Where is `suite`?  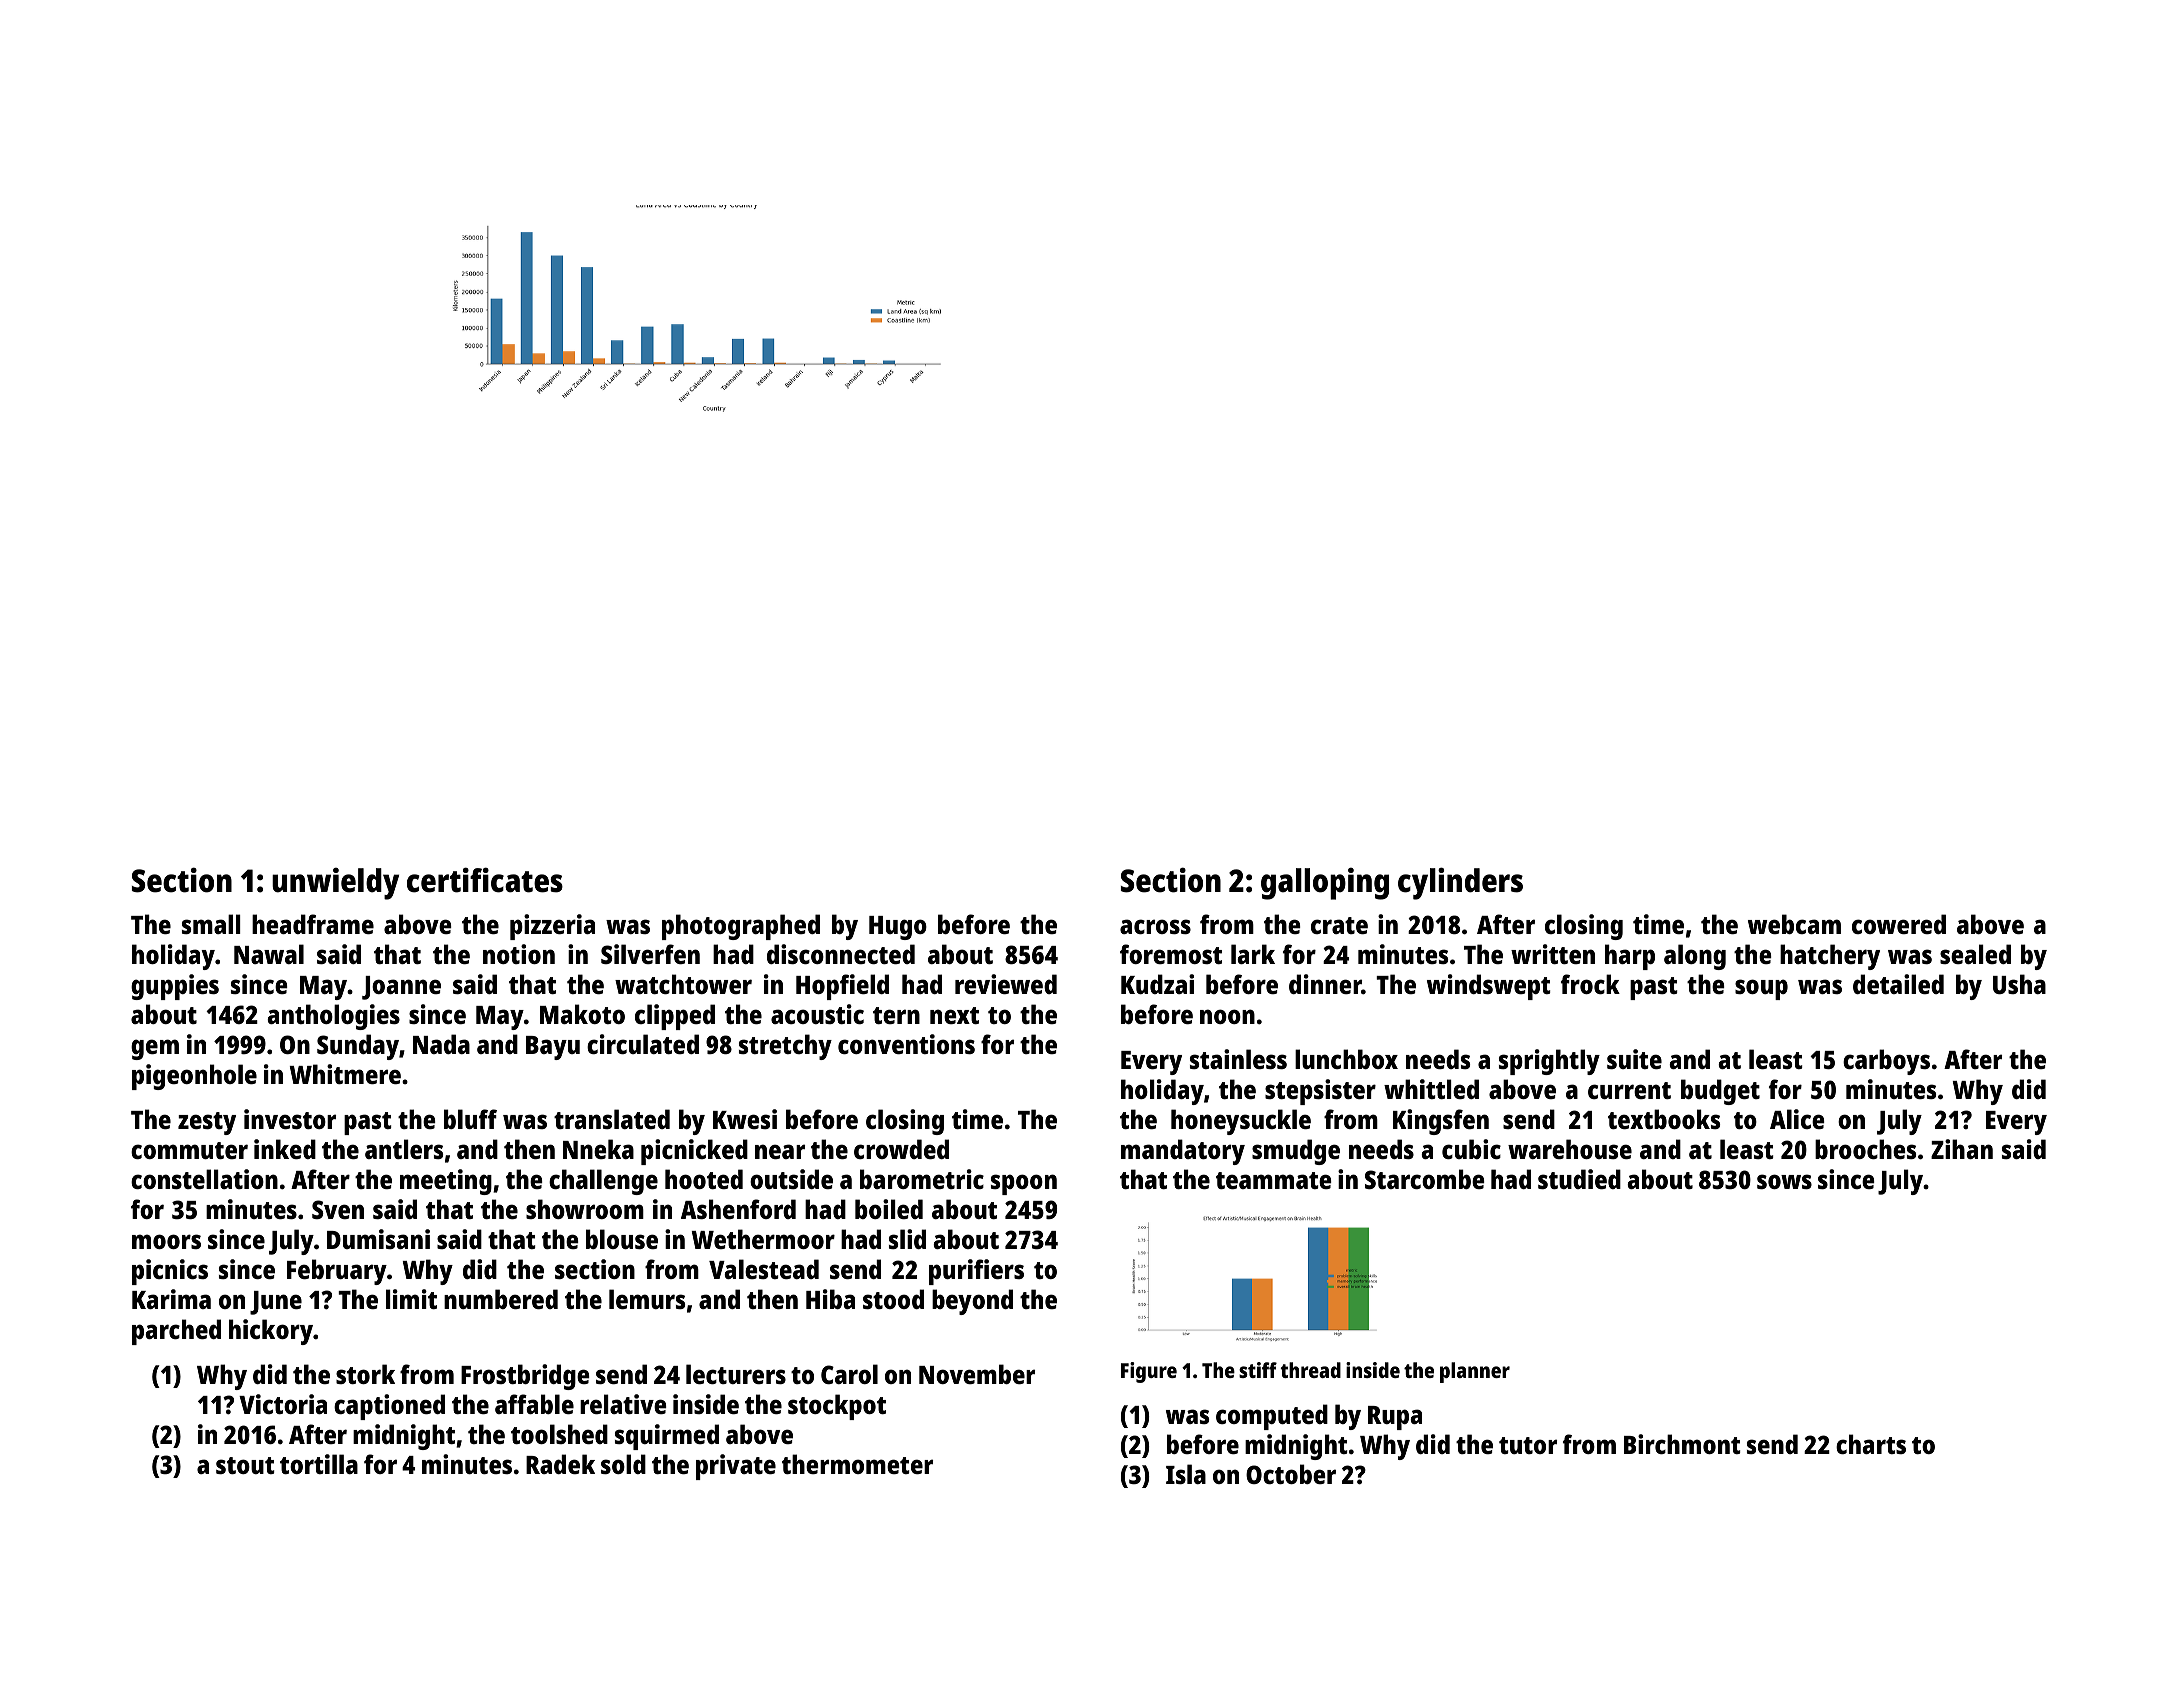 suite is located at coordinates (1634, 1059).
